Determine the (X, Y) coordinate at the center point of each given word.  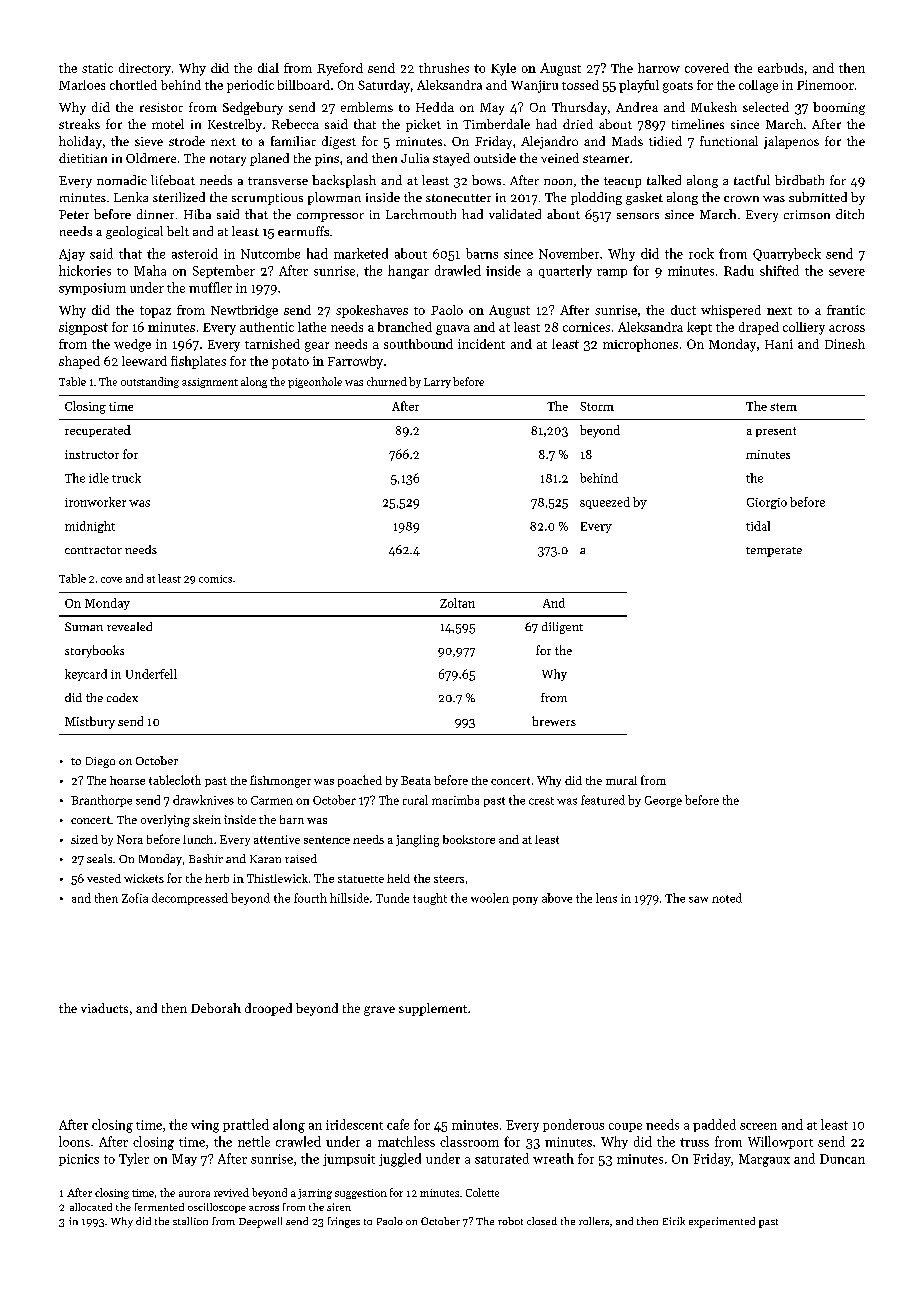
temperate (774, 552)
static (97, 68)
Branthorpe (101, 801)
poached (360, 781)
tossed (580, 85)
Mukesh (714, 107)
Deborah (216, 1008)
